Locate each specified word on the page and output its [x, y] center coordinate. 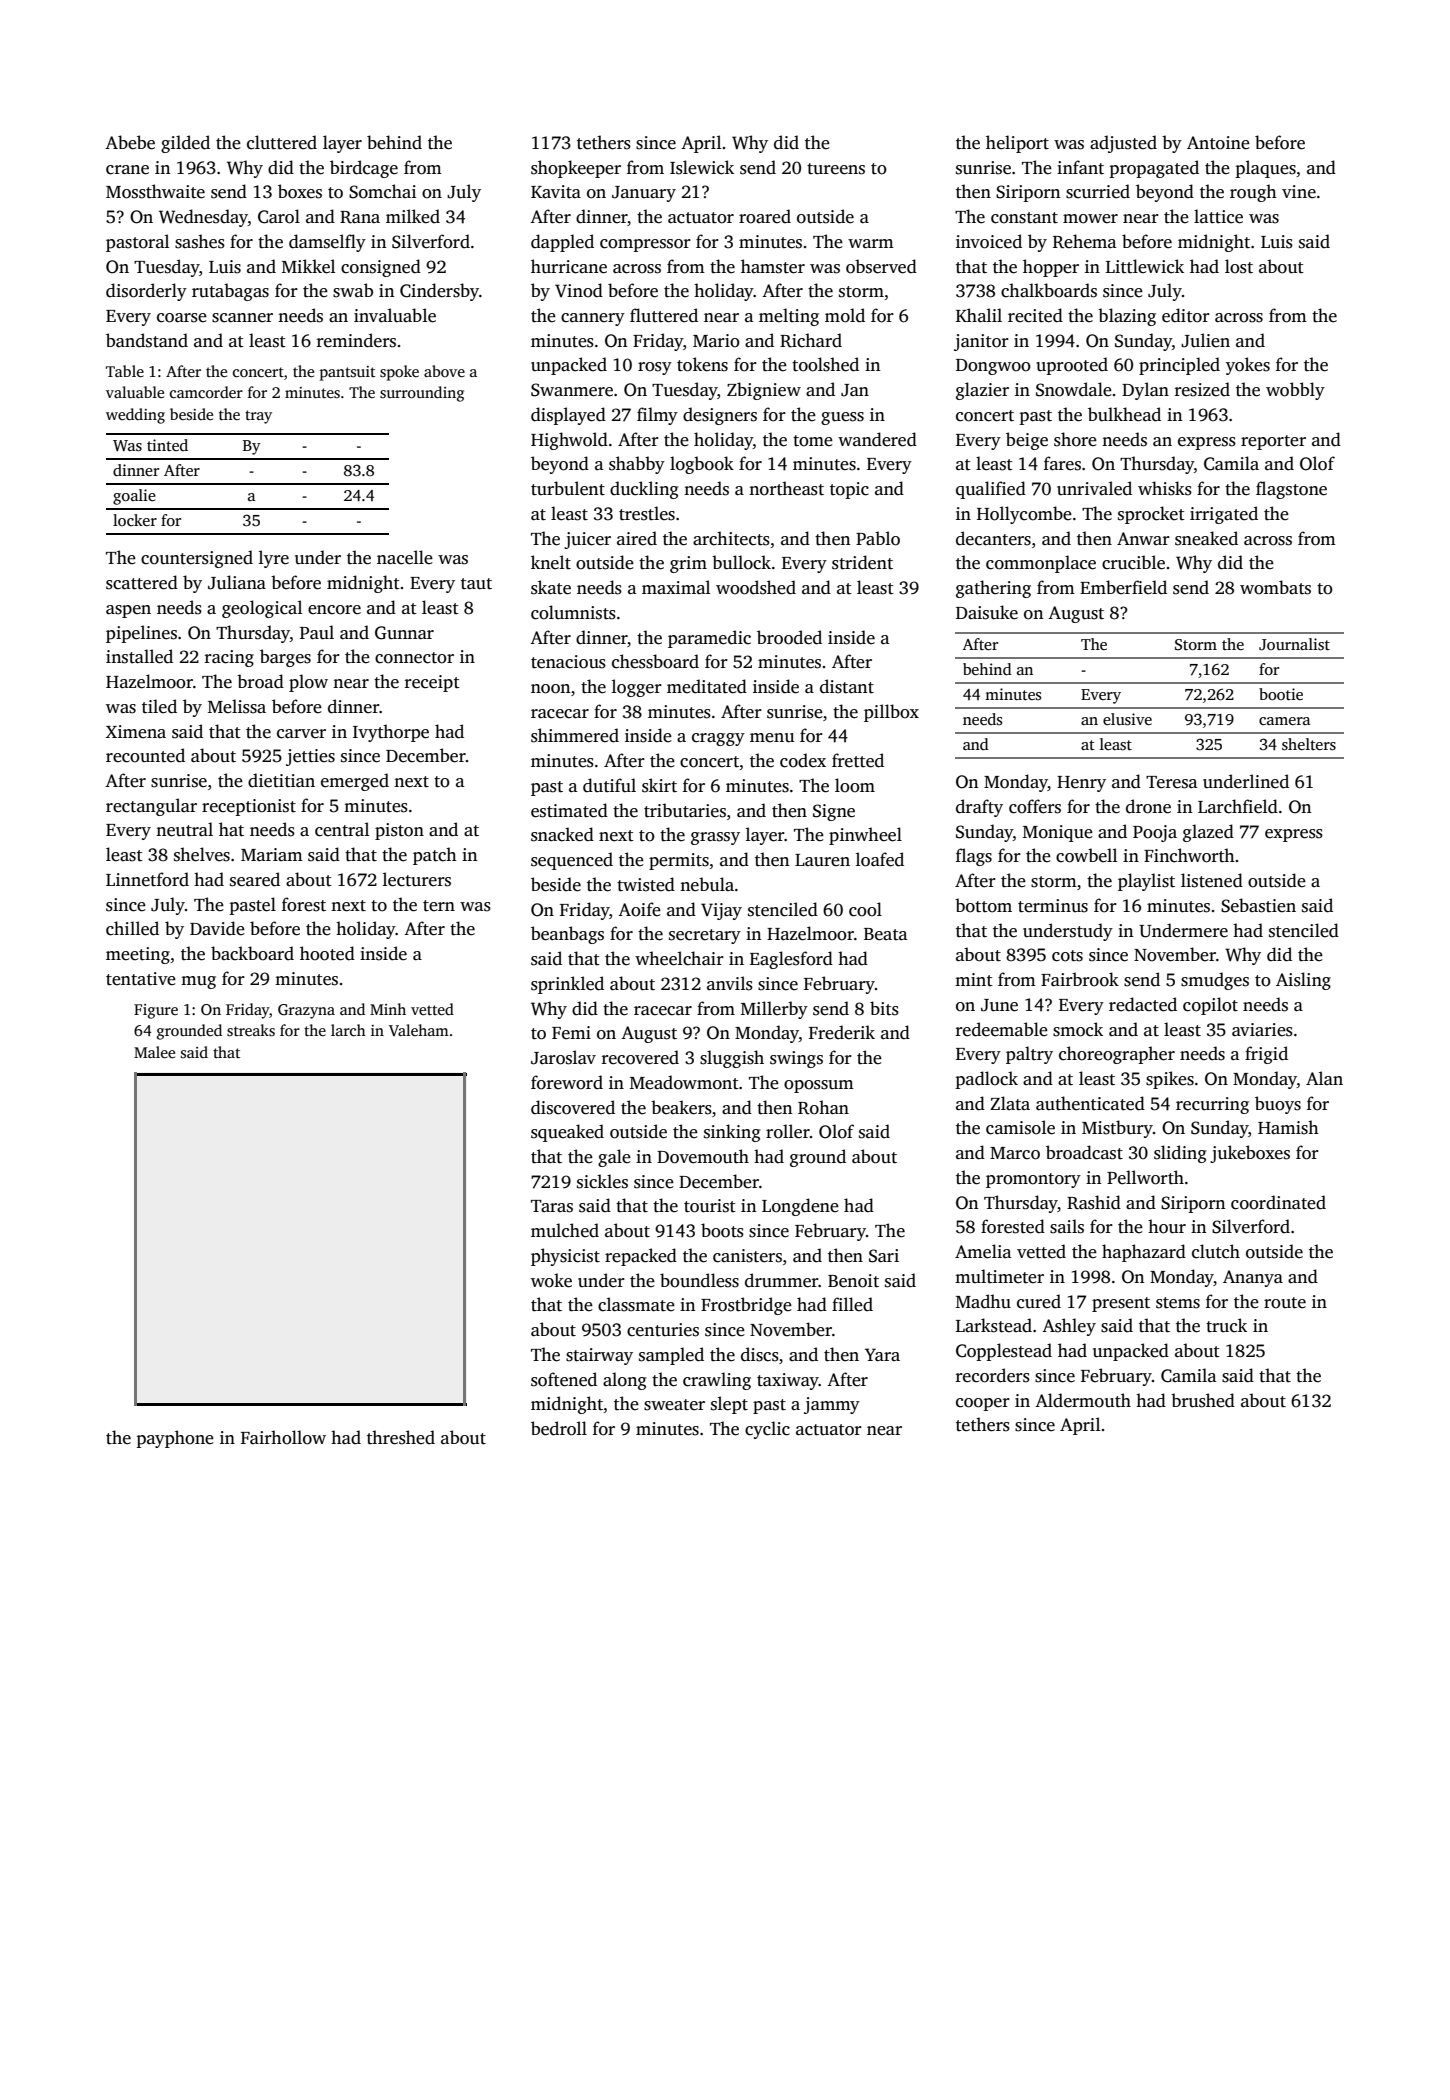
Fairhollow [283, 1437]
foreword [567, 1082]
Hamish [1288, 1127]
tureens [836, 169]
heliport [1017, 144]
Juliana [237, 582]
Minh [388, 1009]
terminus [1053, 906]
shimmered [575, 735]
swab [353, 290]
